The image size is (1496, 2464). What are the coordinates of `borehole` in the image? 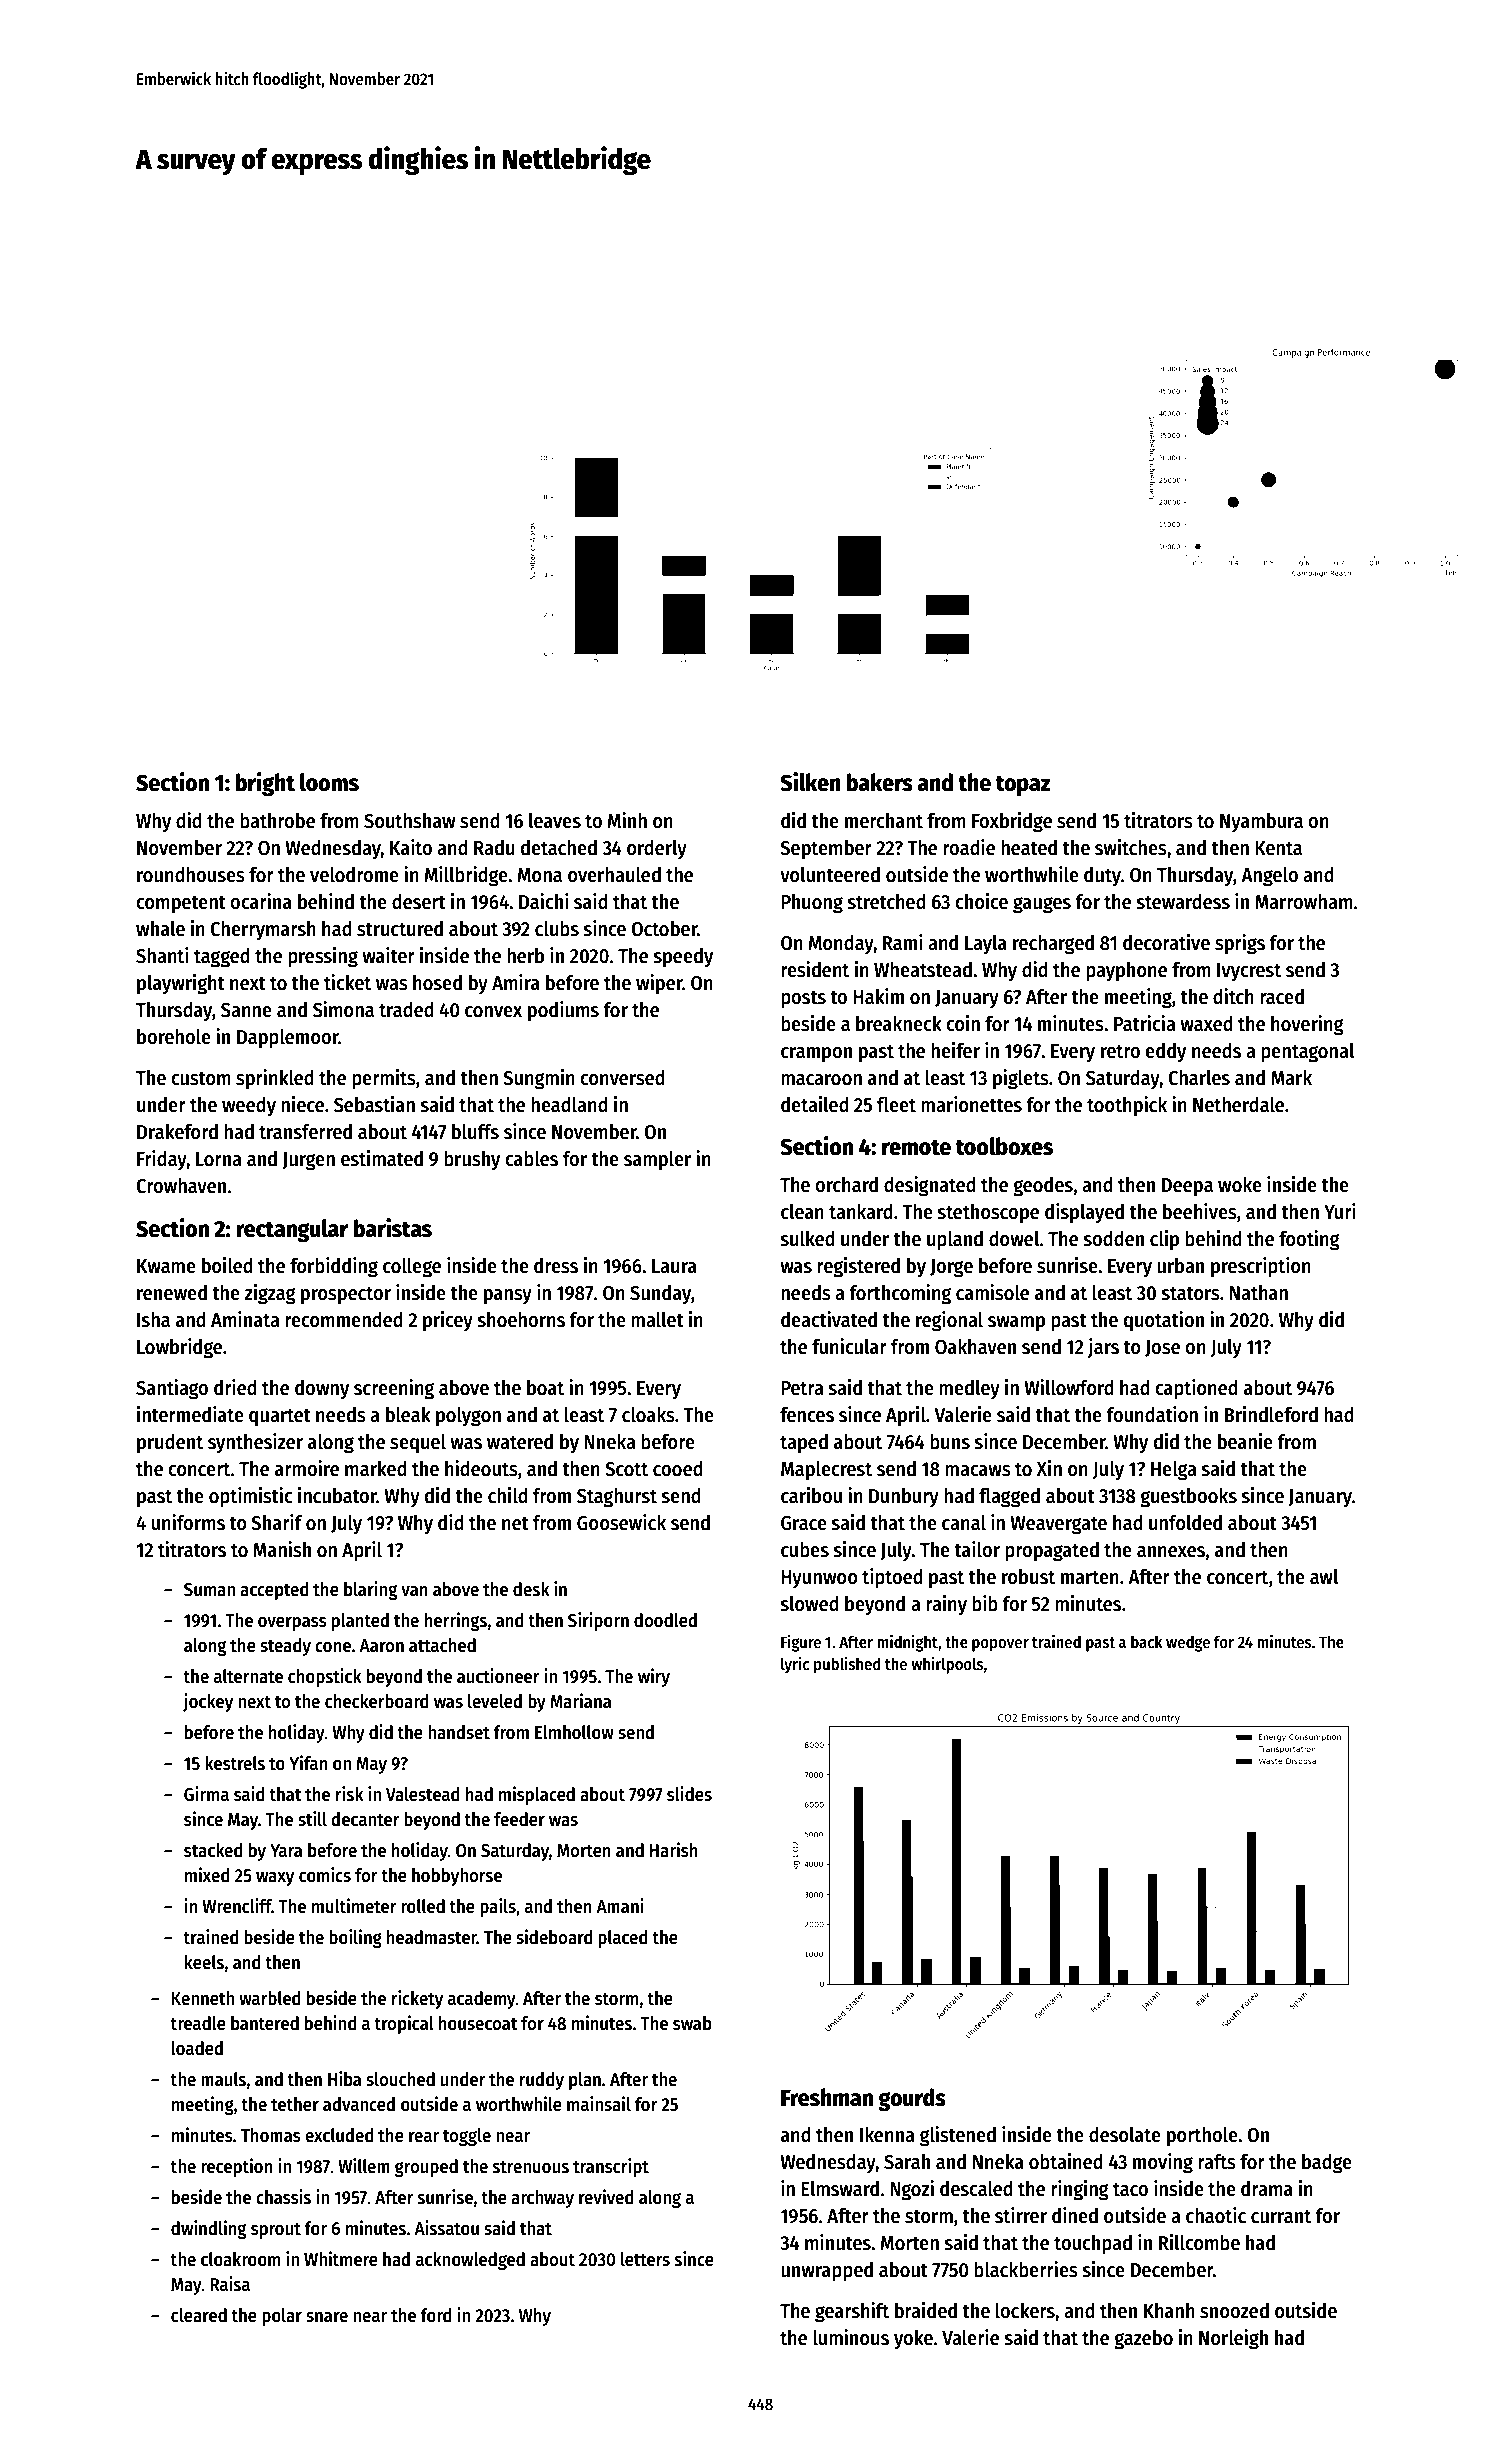 It's located at (174, 1037).
